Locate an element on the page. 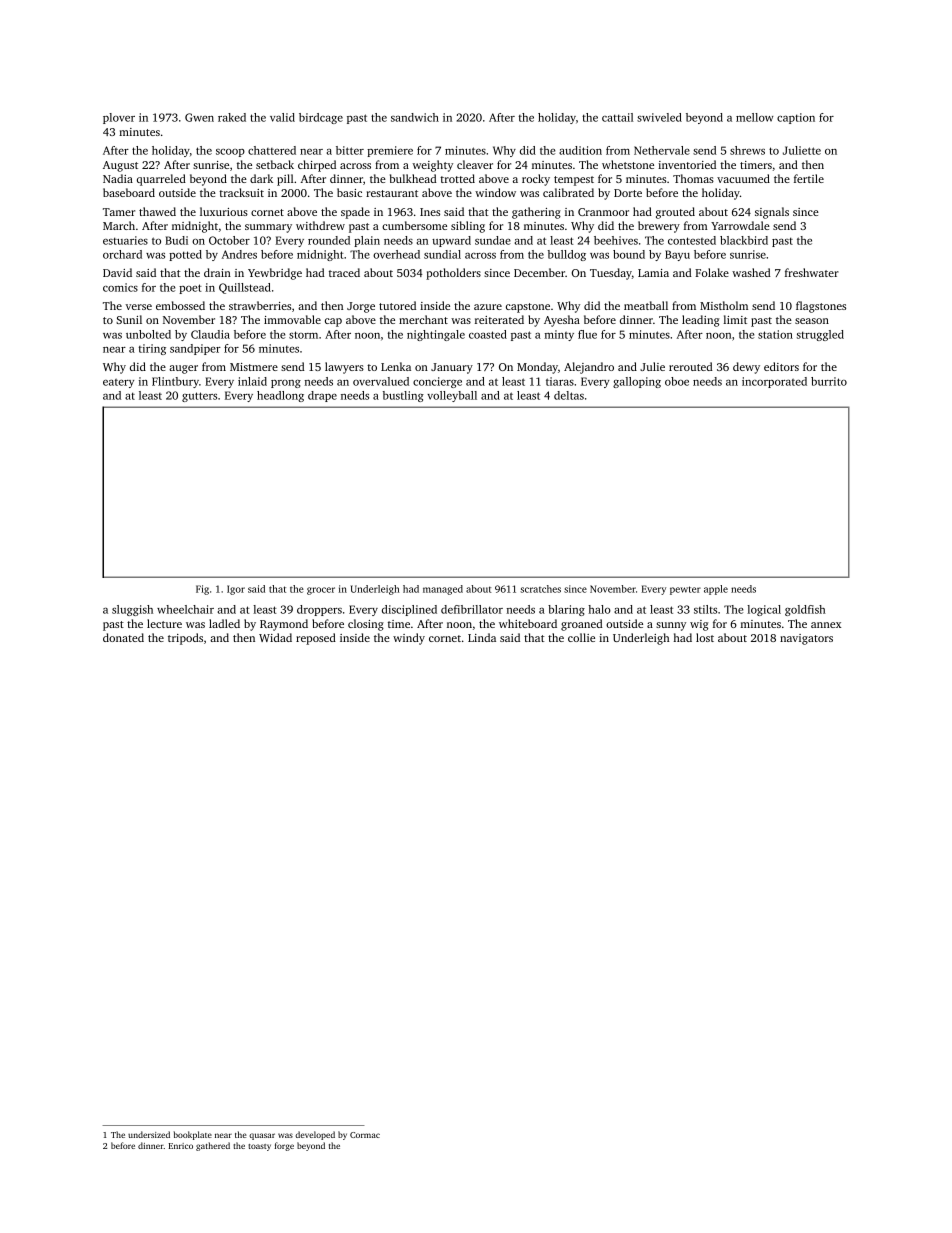 Image resolution: width=952 pixels, height=1233 pixels. navigators is located at coordinates (806, 639).
